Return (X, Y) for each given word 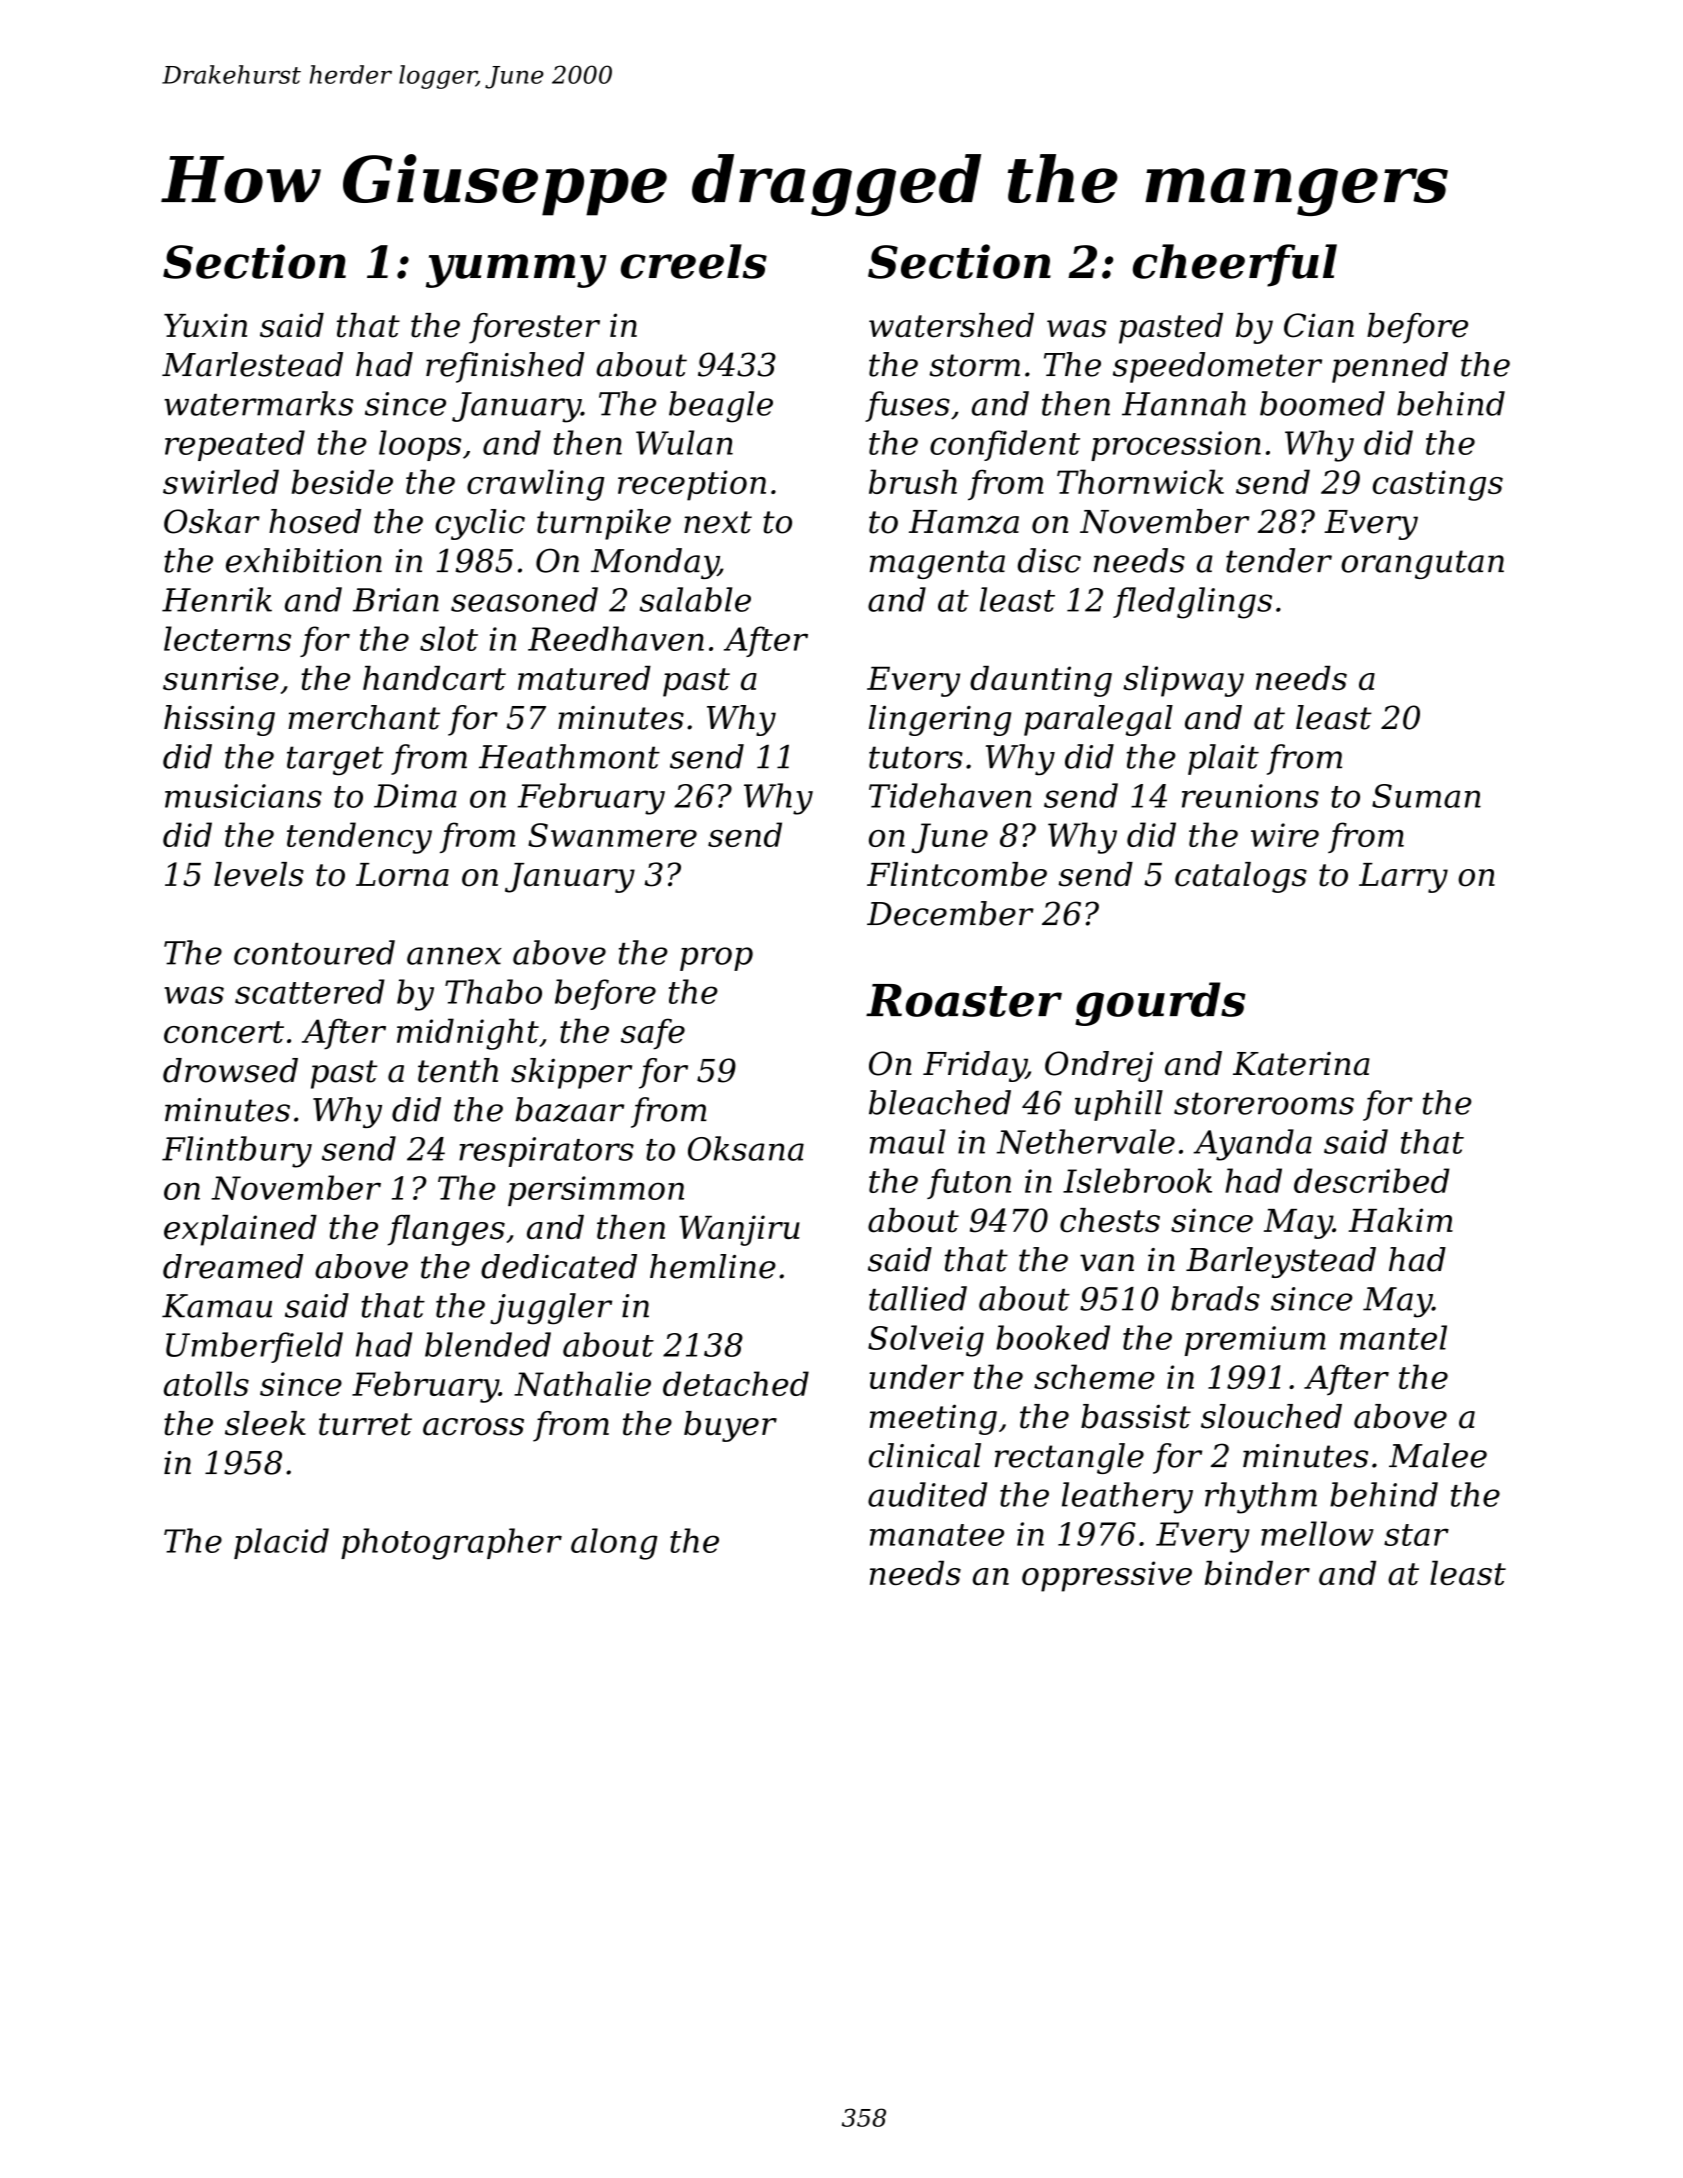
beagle (721, 407)
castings (1438, 485)
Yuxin (205, 325)
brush (913, 481)
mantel (1393, 1337)
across (473, 1427)
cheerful (1235, 265)
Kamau (217, 1306)
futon (969, 1183)
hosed (315, 521)
